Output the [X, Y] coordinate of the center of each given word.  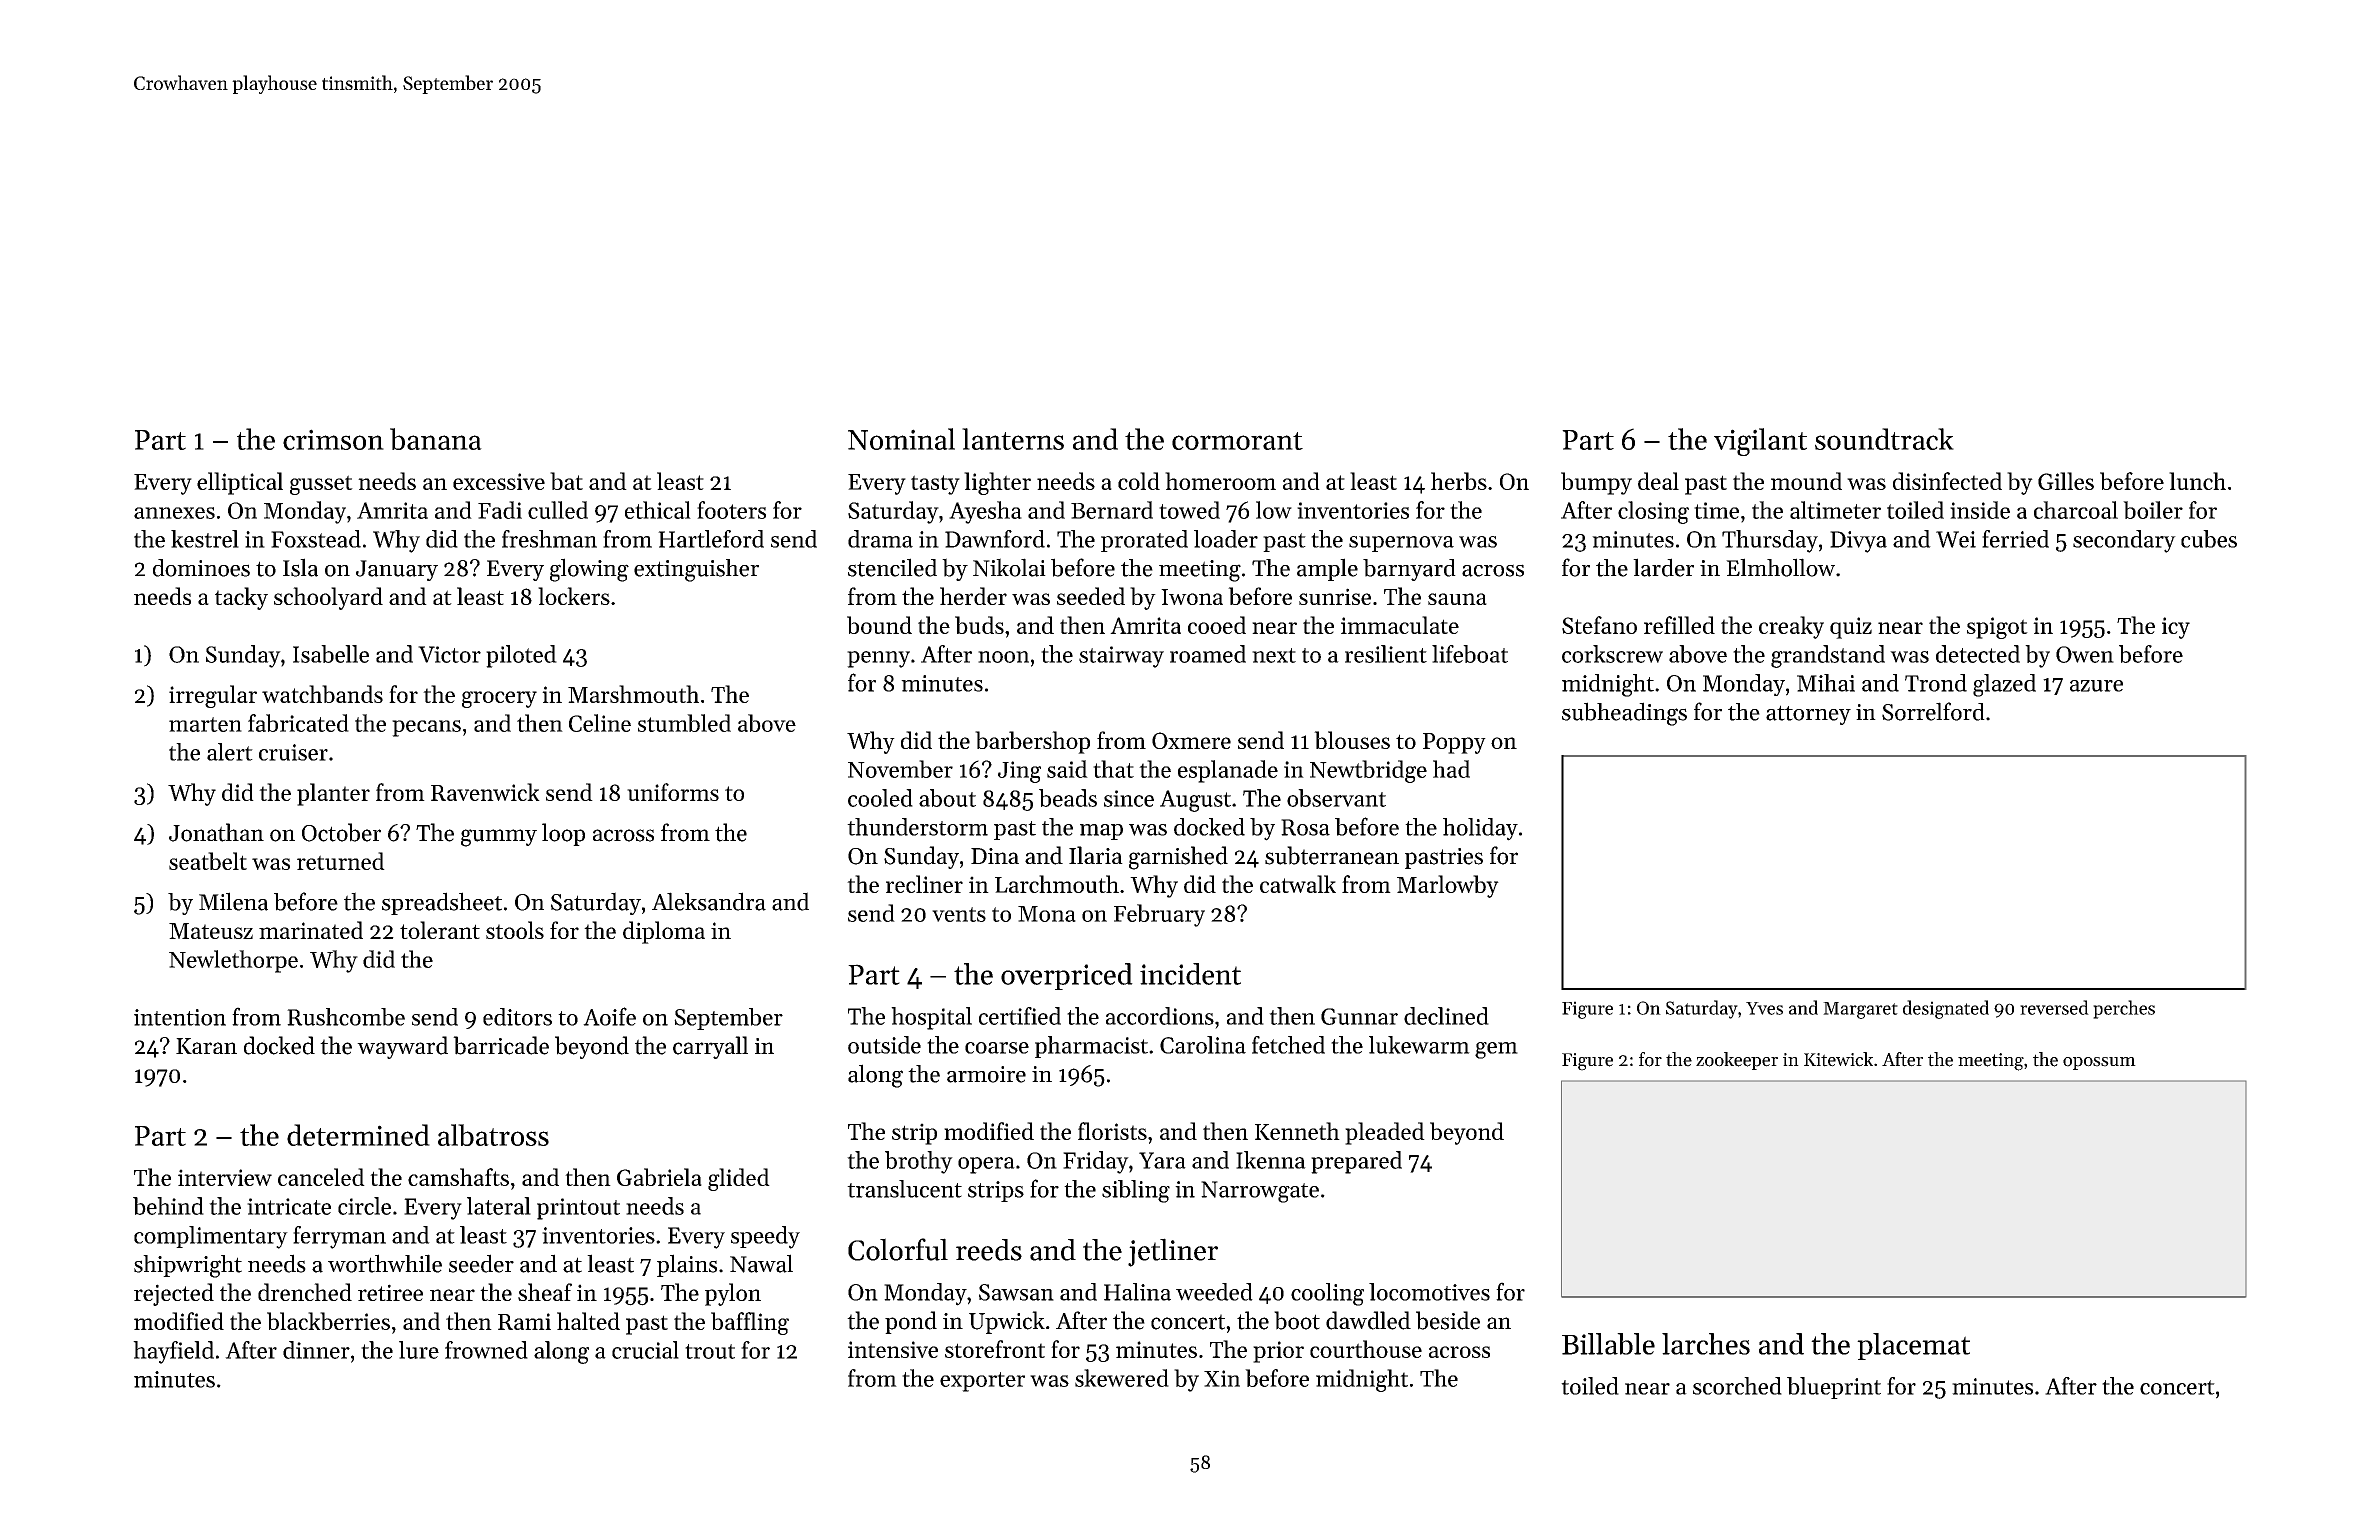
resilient [1386, 654]
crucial [645, 1350]
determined [358, 1135]
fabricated [298, 723]
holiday [1480, 829]
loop [563, 834]
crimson [333, 439]
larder [1663, 567]
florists [1112, 1131]
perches [2124, 1009]
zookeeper [1737, 1061]
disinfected [1947, 481]
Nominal [901, 439]
